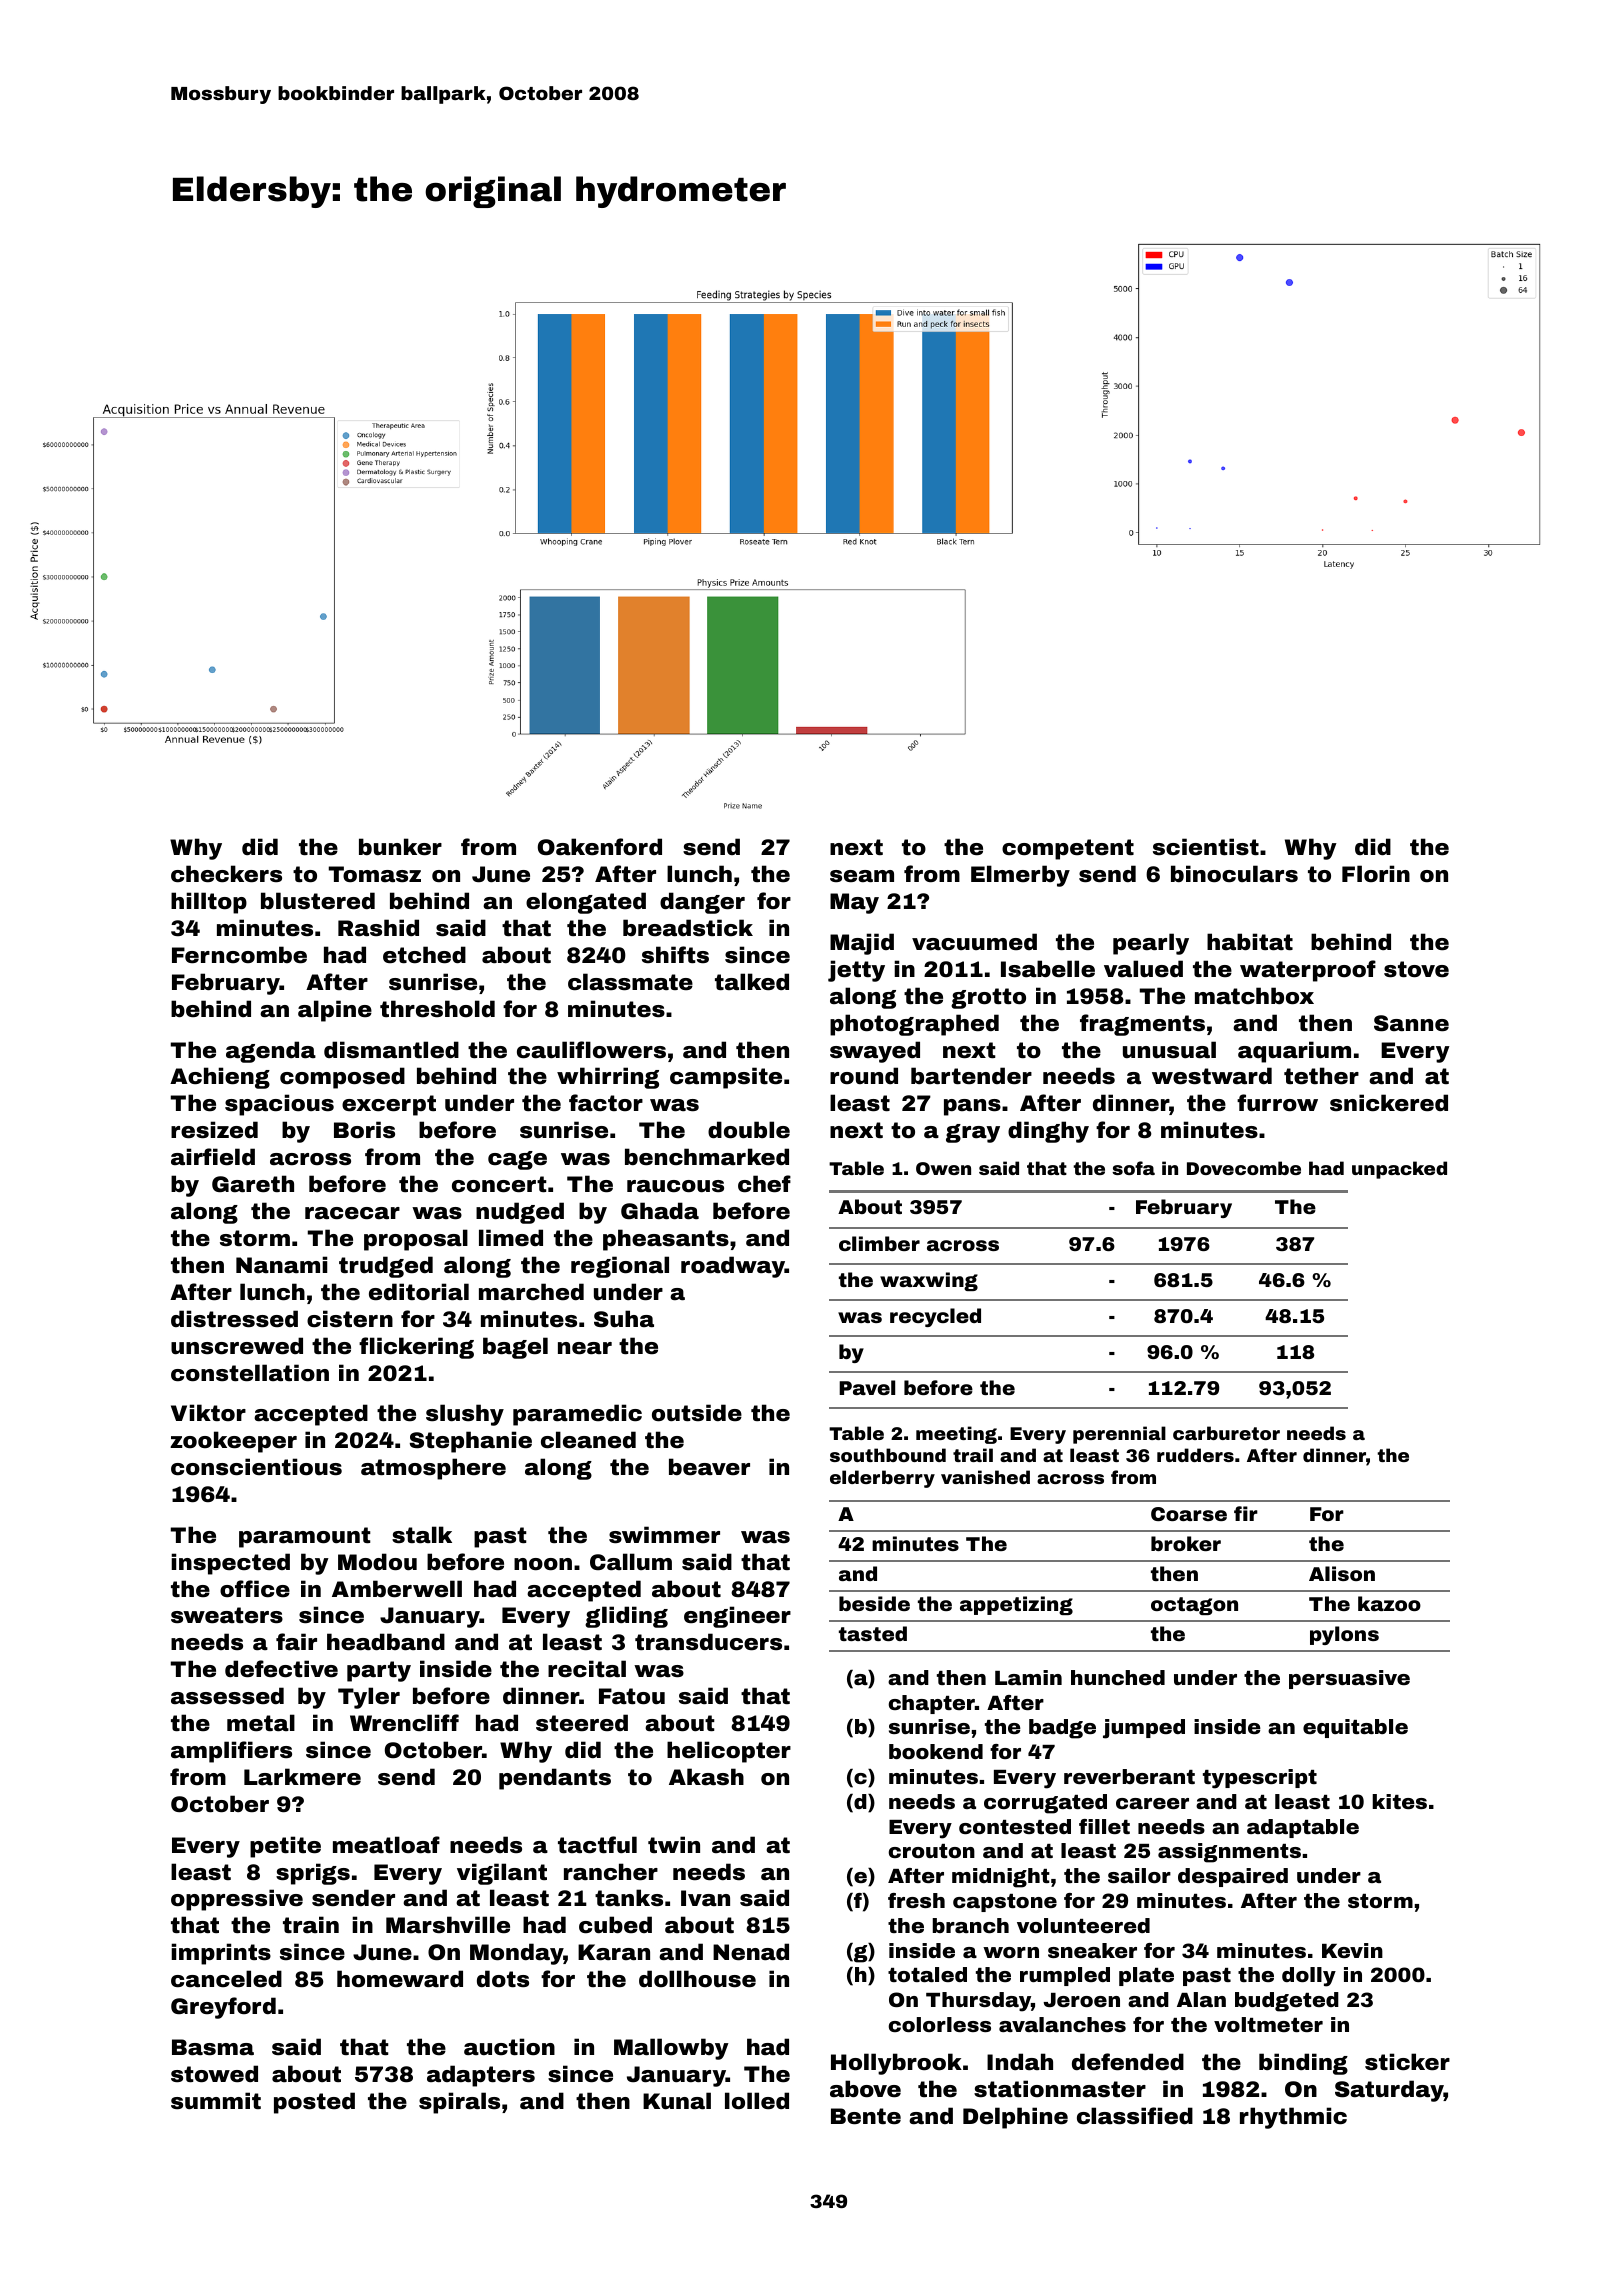 Image resolution: width=1620 pixels, height=2292 pixels. Describe the element at coordinates (707, 1157) in the screenshot. I see `benchmarked` at that location.
